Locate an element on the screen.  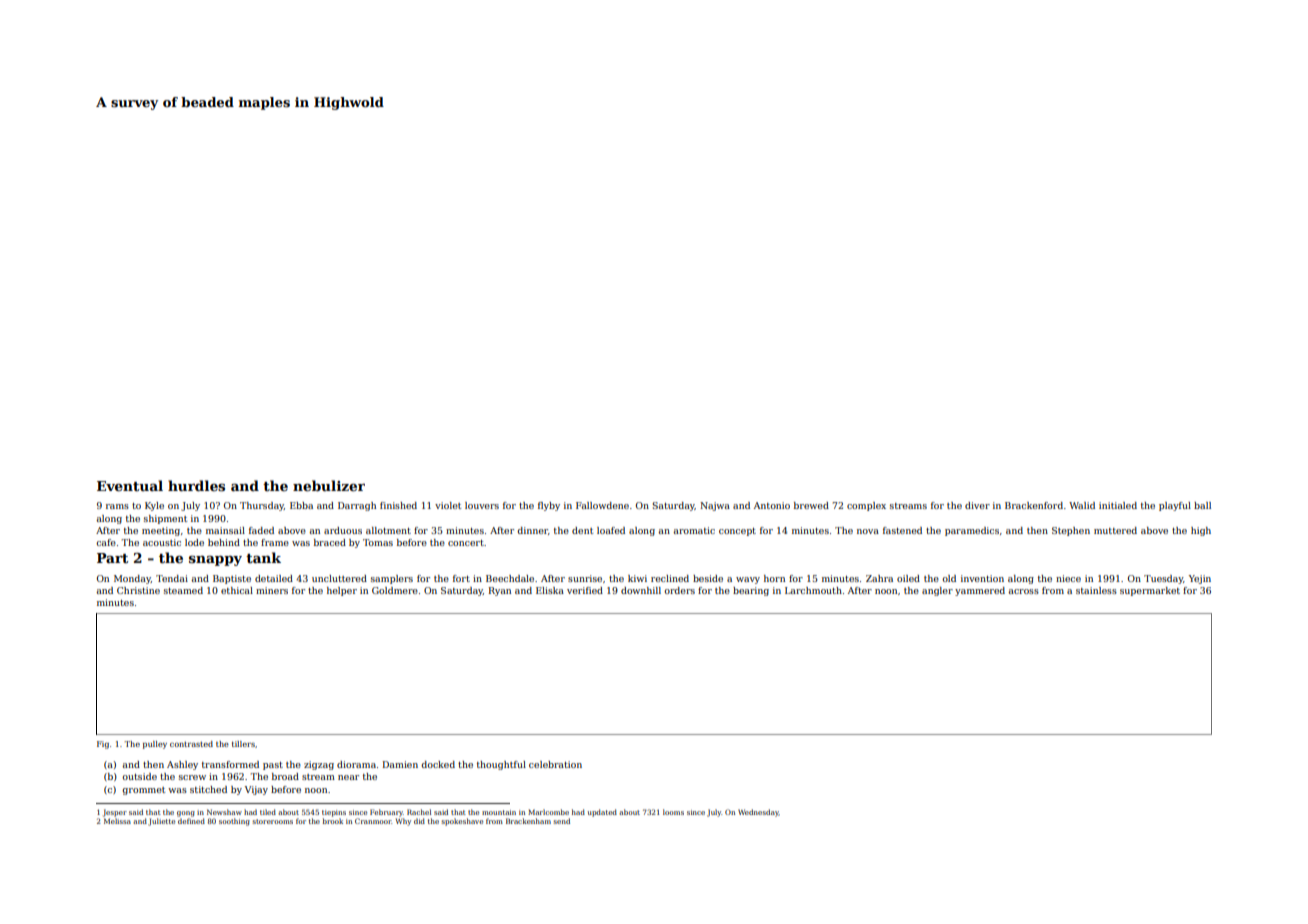
celebration is located at coordinates (555, 764).
